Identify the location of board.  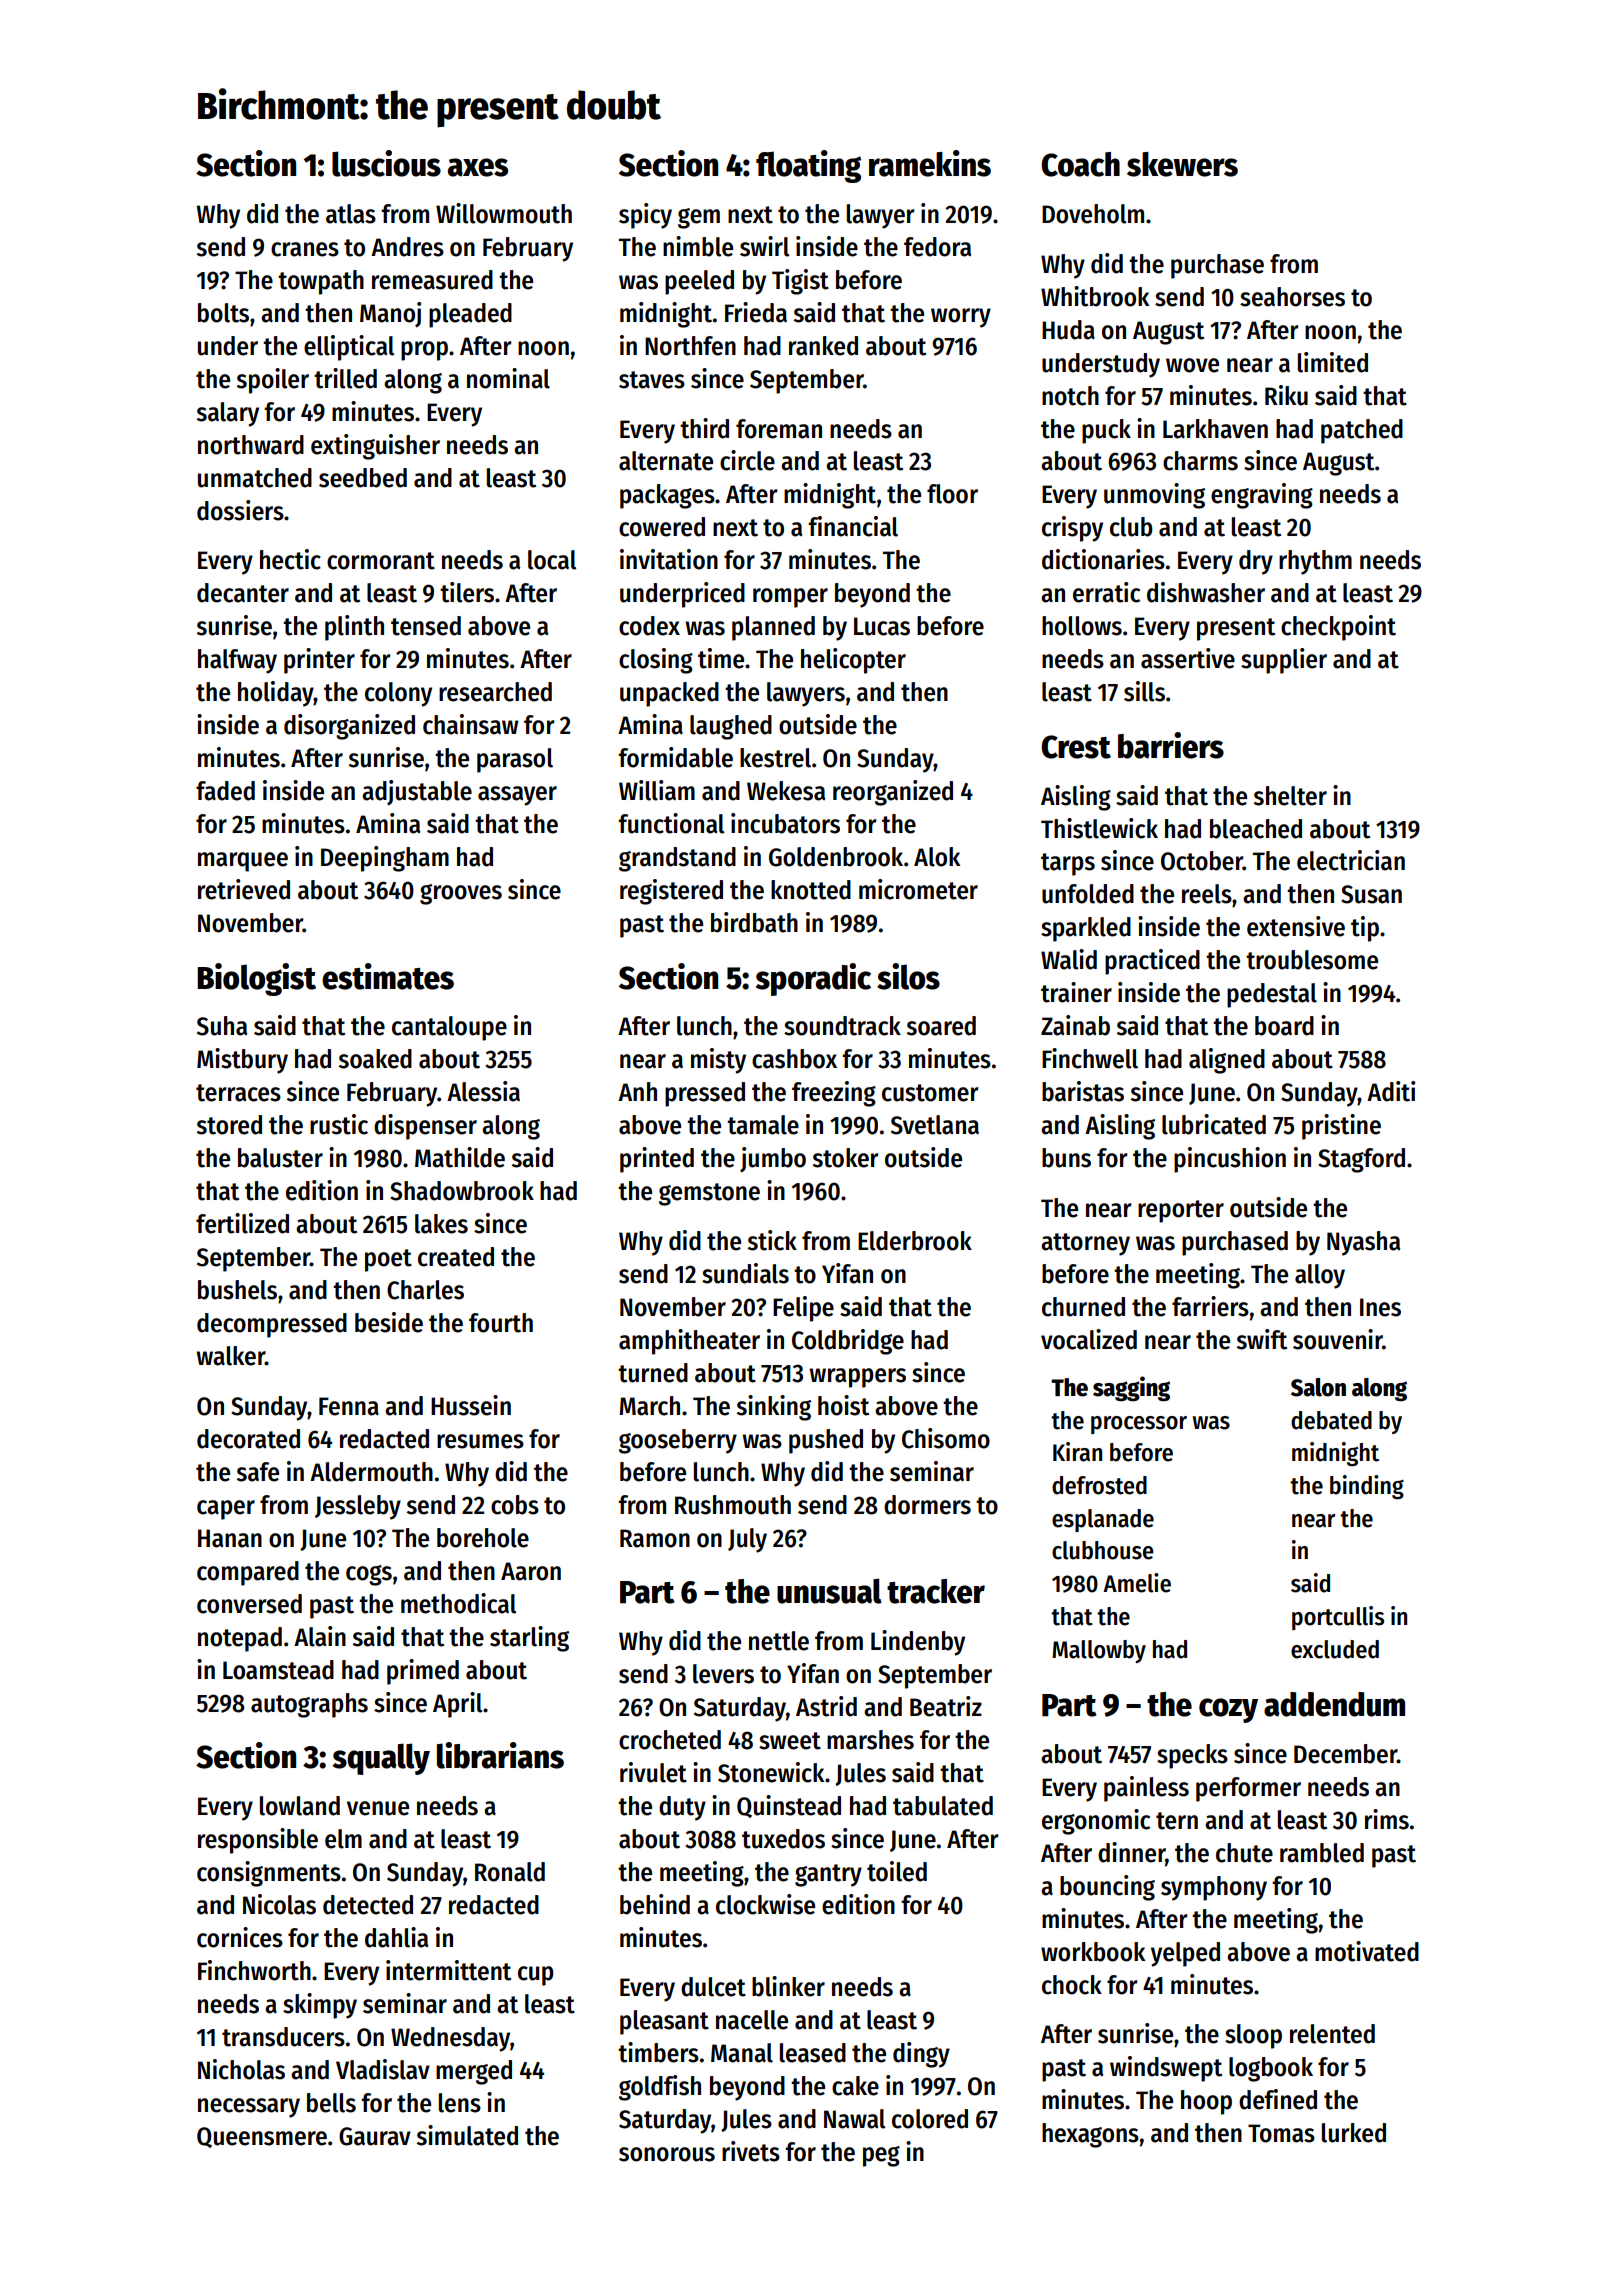
(1284, 1026).
